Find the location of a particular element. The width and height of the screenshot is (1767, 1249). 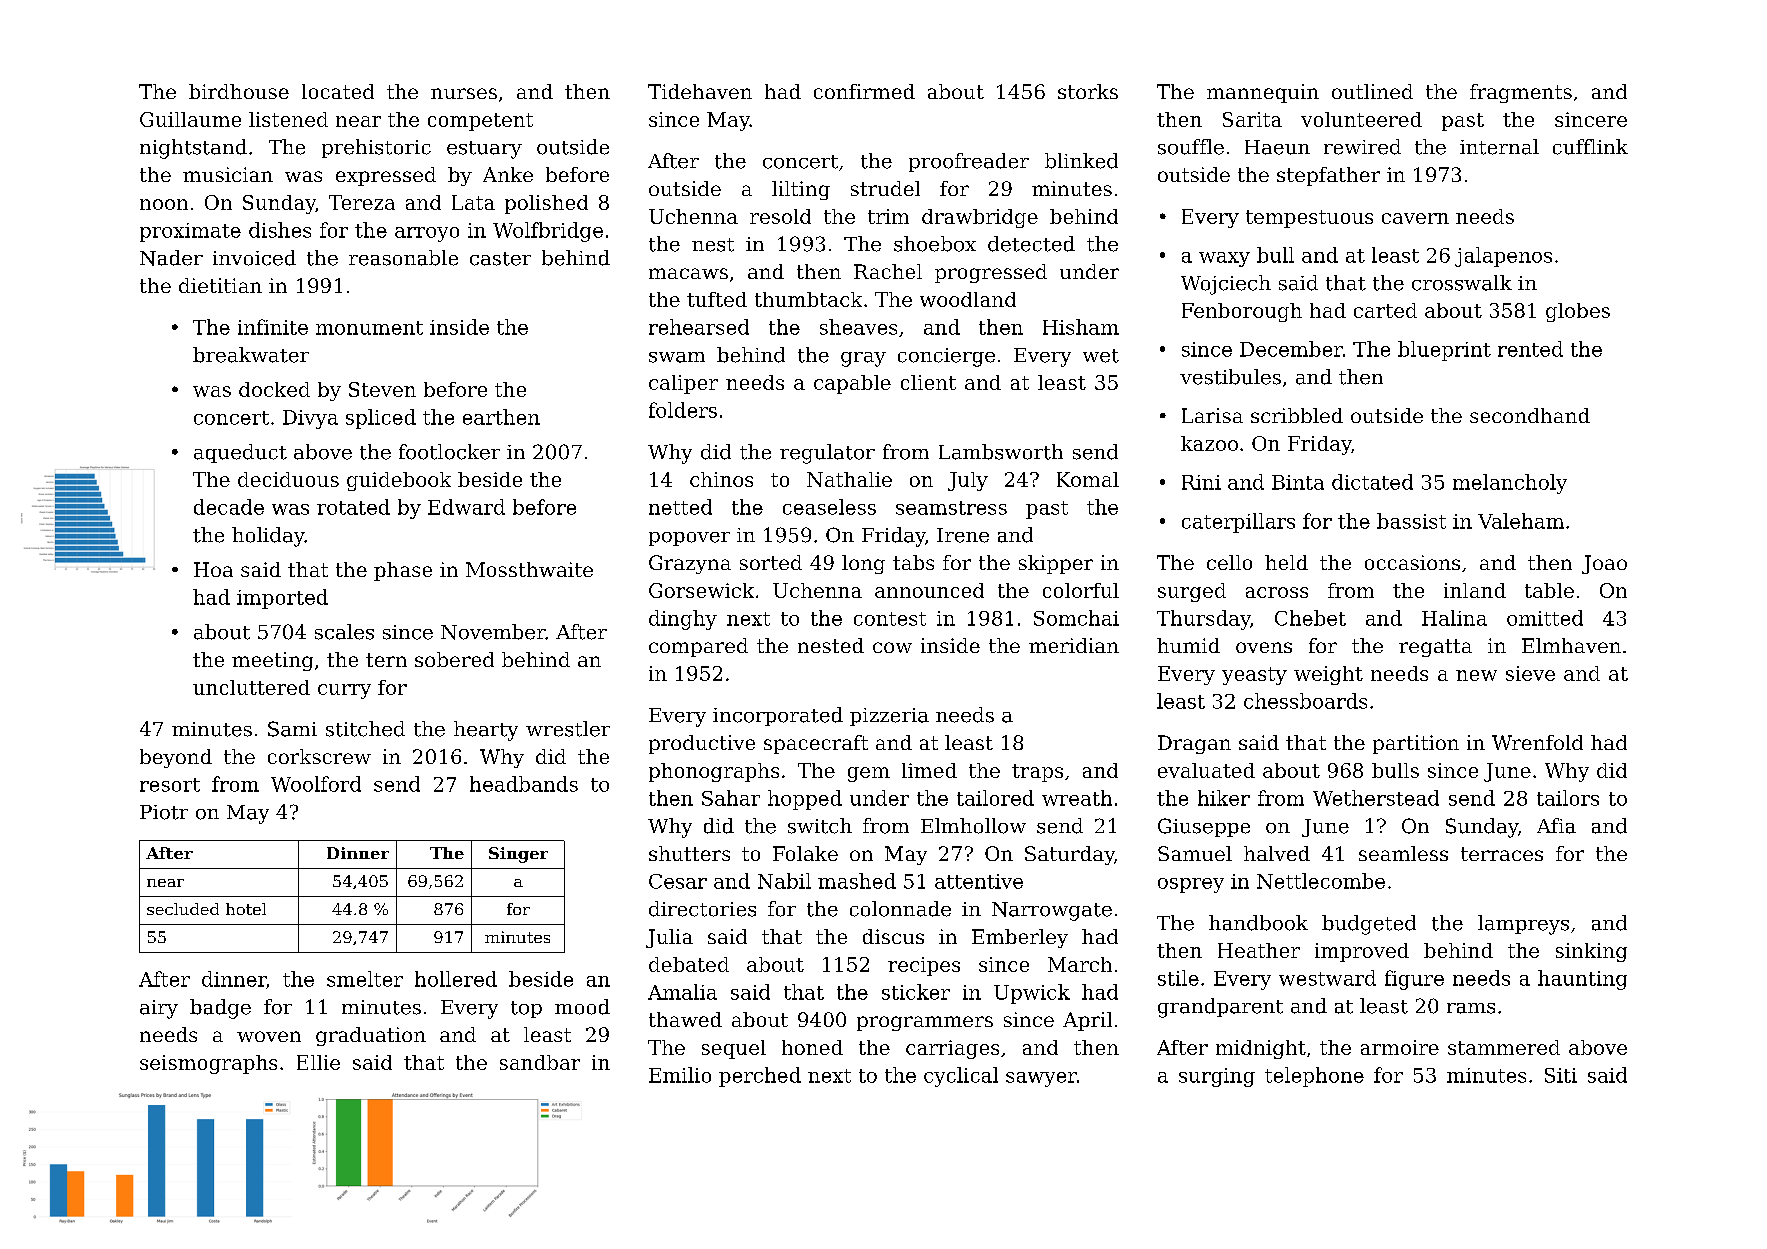

uncluttered is located at coordinates (251, 687).
